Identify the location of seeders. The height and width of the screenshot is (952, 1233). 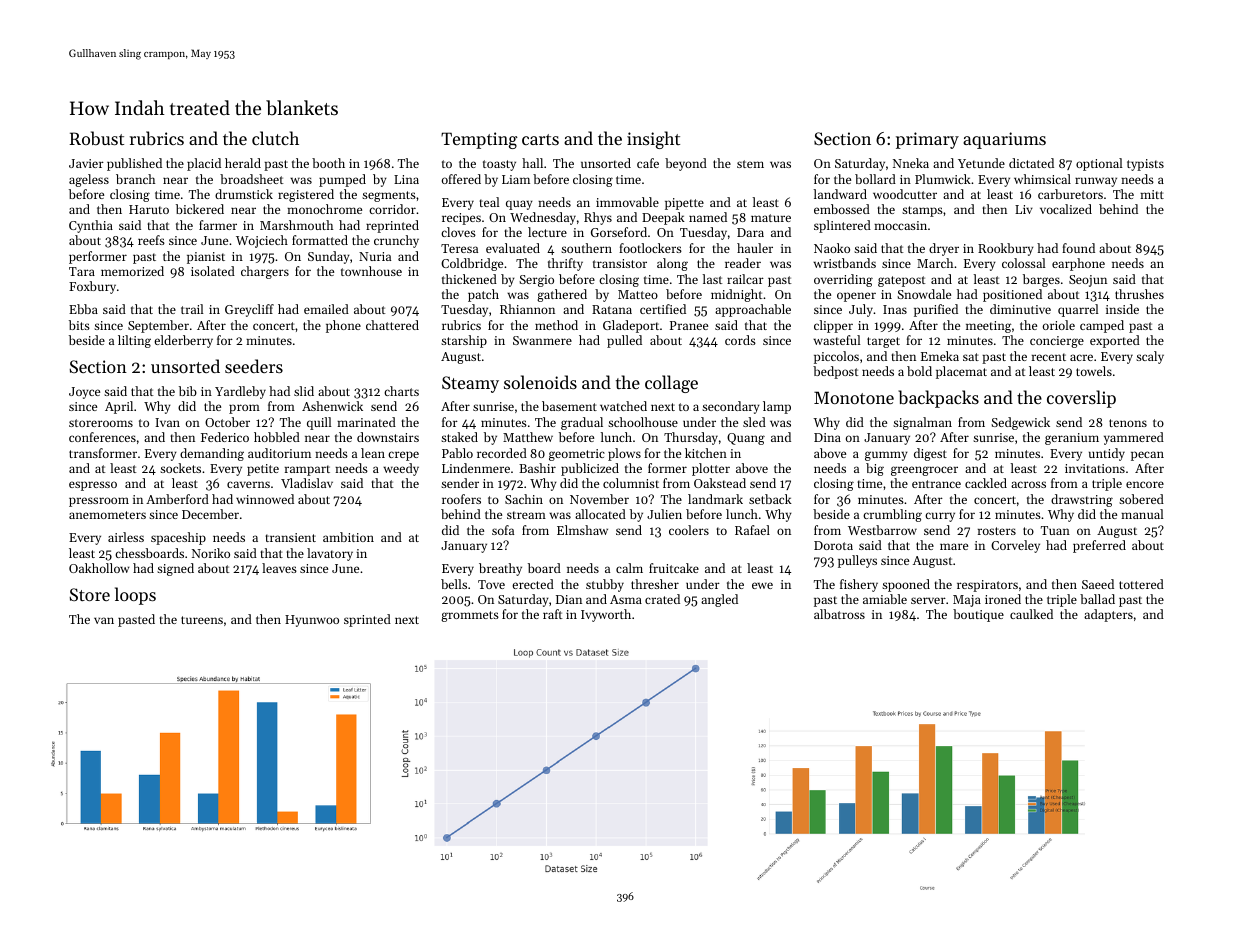
(254, 366).
